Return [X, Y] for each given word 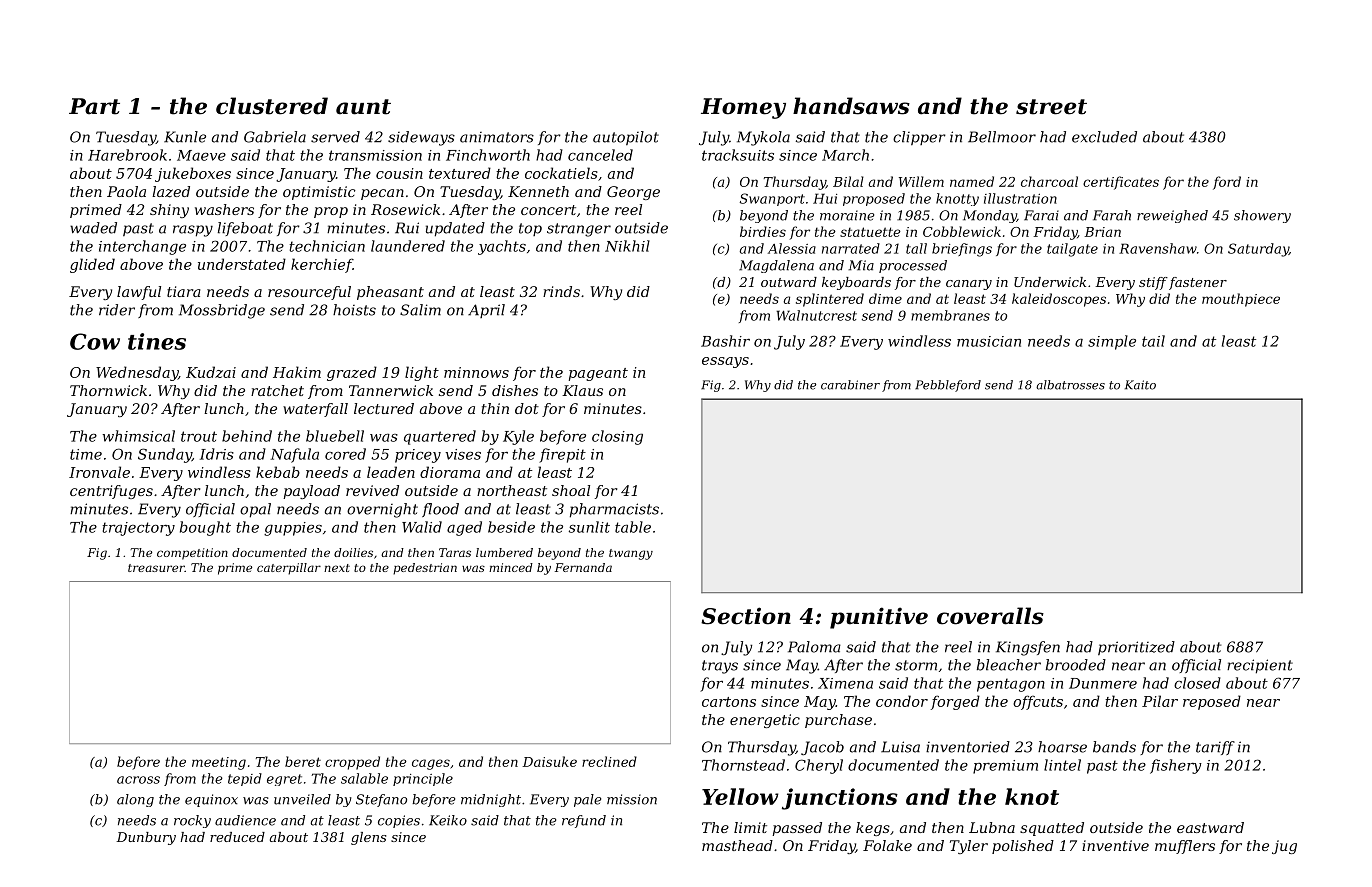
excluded [1104, 137]
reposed [1212, 702]
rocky [192, 821]
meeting [219, 763]
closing [617, 437]
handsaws [851, 106]
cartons [729, 702]
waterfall [315, 410]
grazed [352, 373]
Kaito [1140, 385]
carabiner [850, 385]
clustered [272, 106]
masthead [737, 845]
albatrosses [1070, 385]
